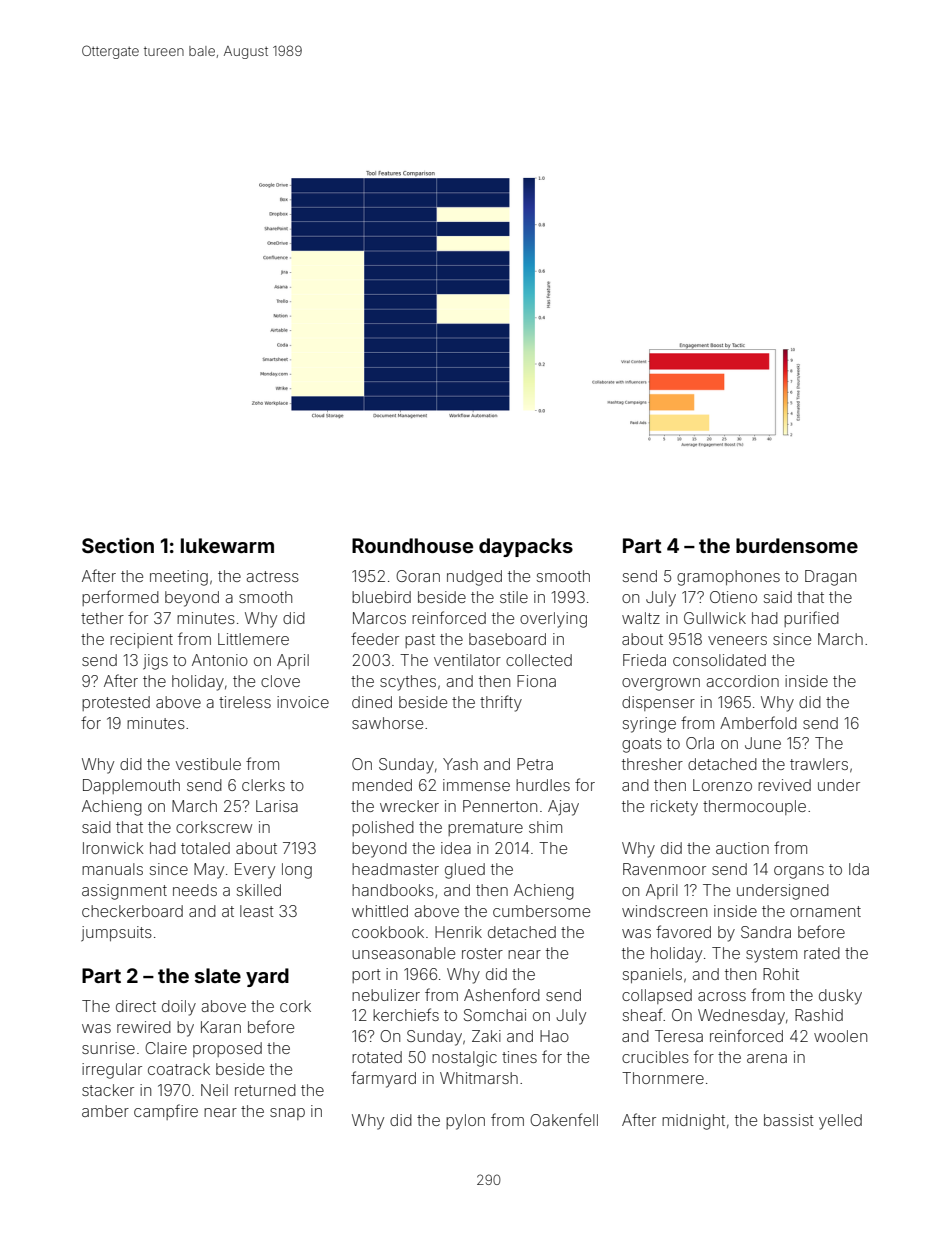 The height and width of the screenshot is (1233, 952). Describe the element at coordinates (797, 545) in the screenshot. I see `burdensome` at that location.
